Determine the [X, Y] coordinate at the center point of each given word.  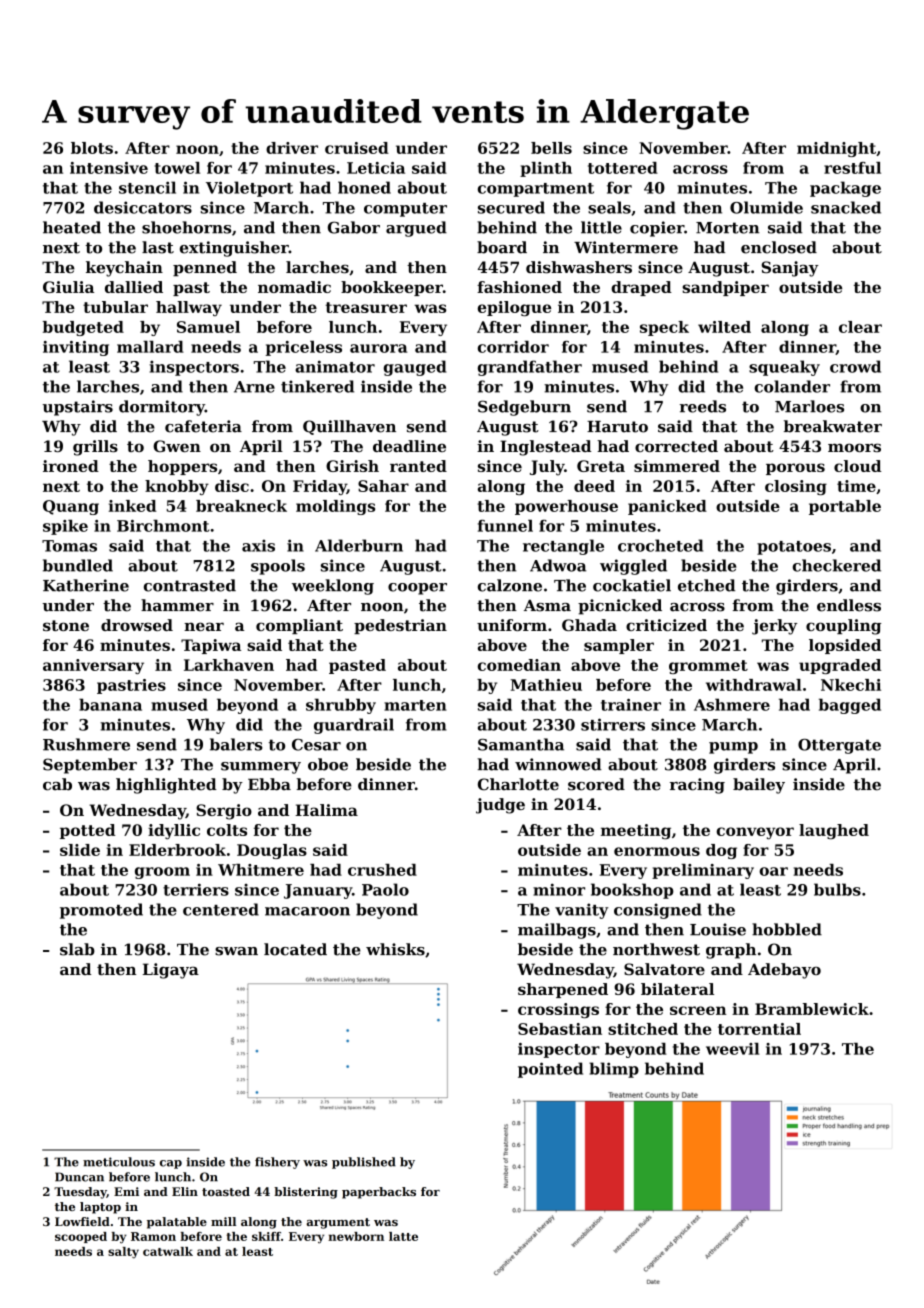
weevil [733, 1049]
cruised [357, 148]
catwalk [168, 1251]
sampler [619, 646]
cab [57, 784]
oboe [328, 764]
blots [92, 148]
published [364, 1163]
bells [551, 148]
